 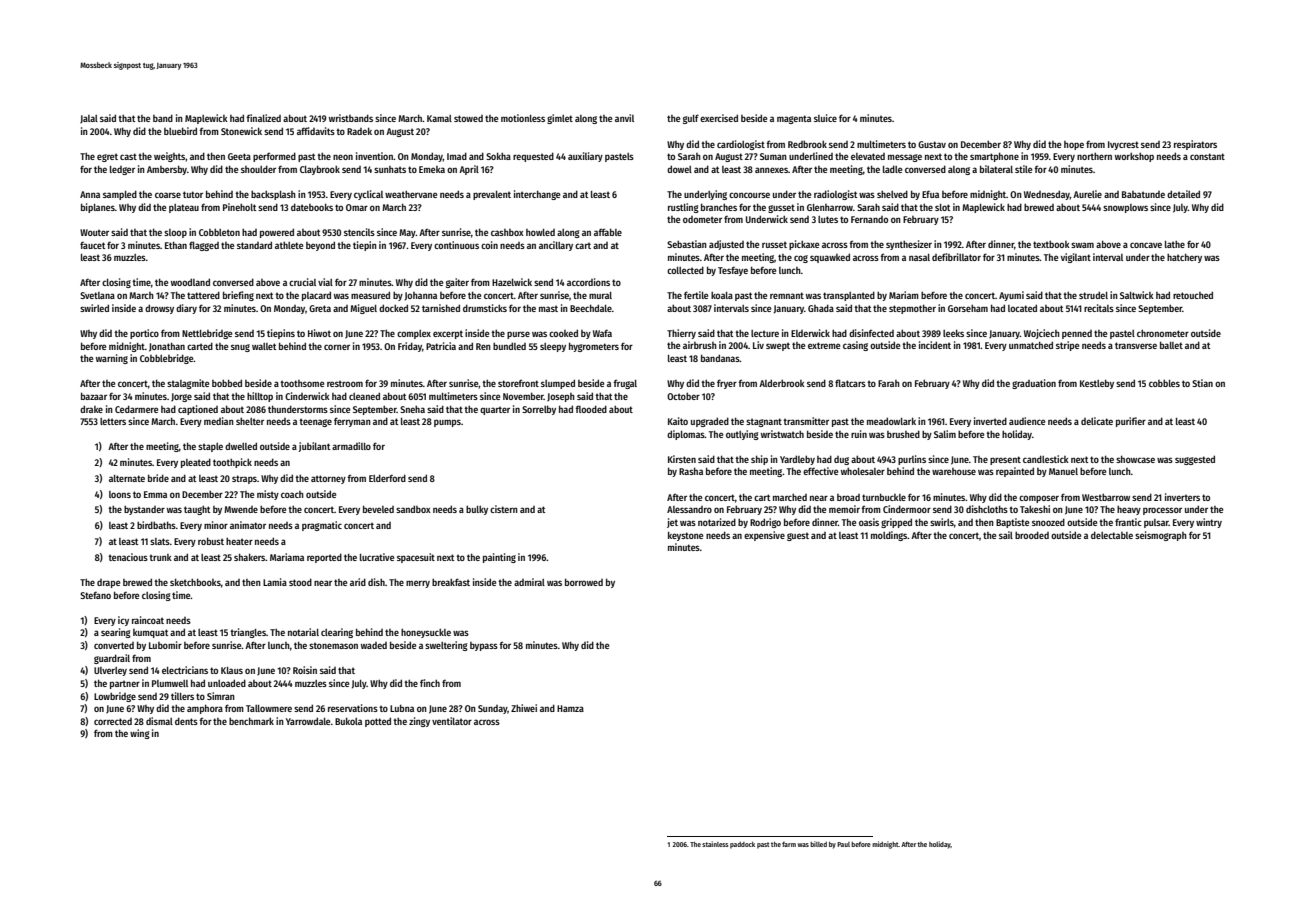 I want to click on sluice, so click(x=825, y=118).
